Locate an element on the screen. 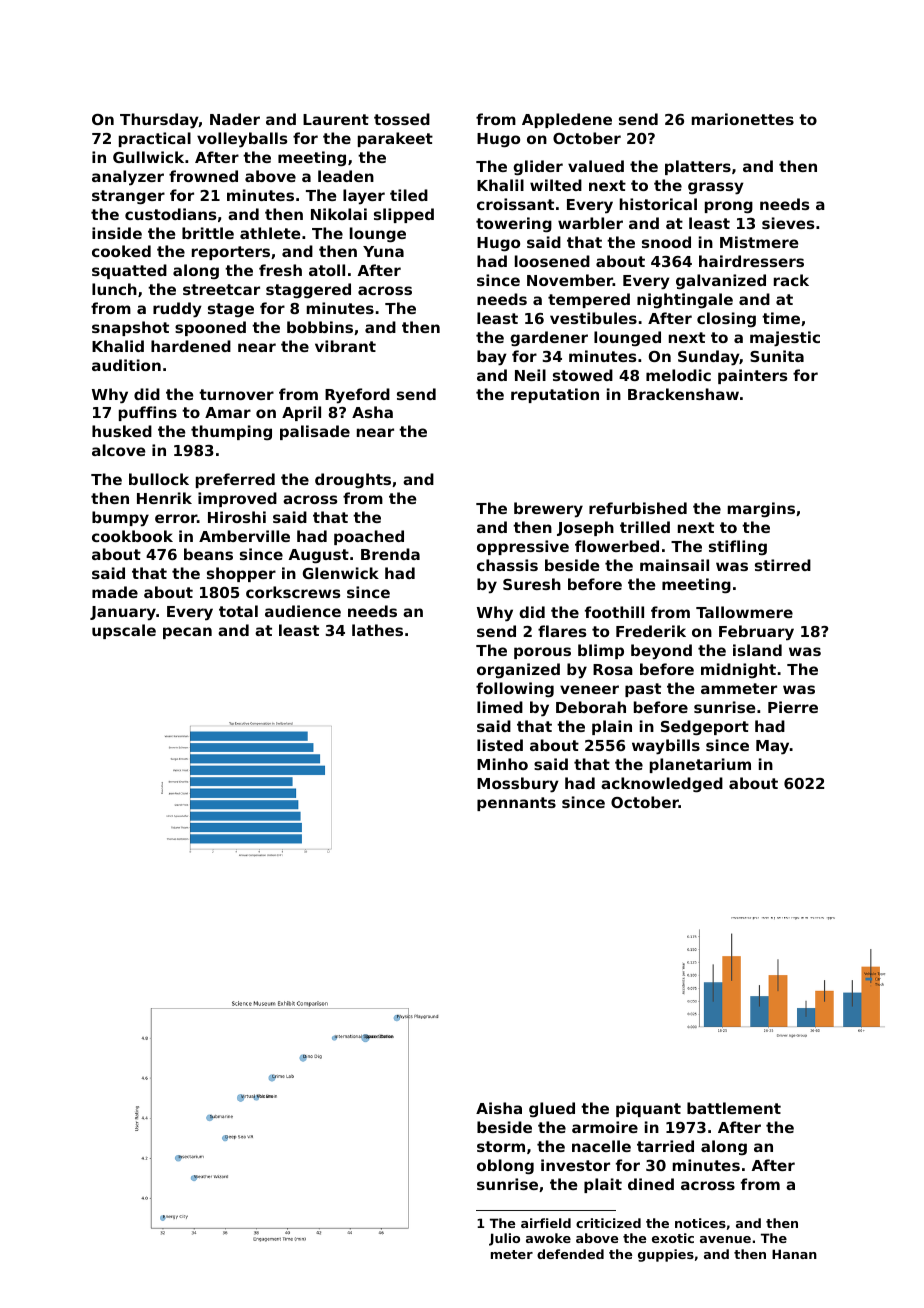 The image size is (924, 1308). Minho is located at coordinates (502, 764).
